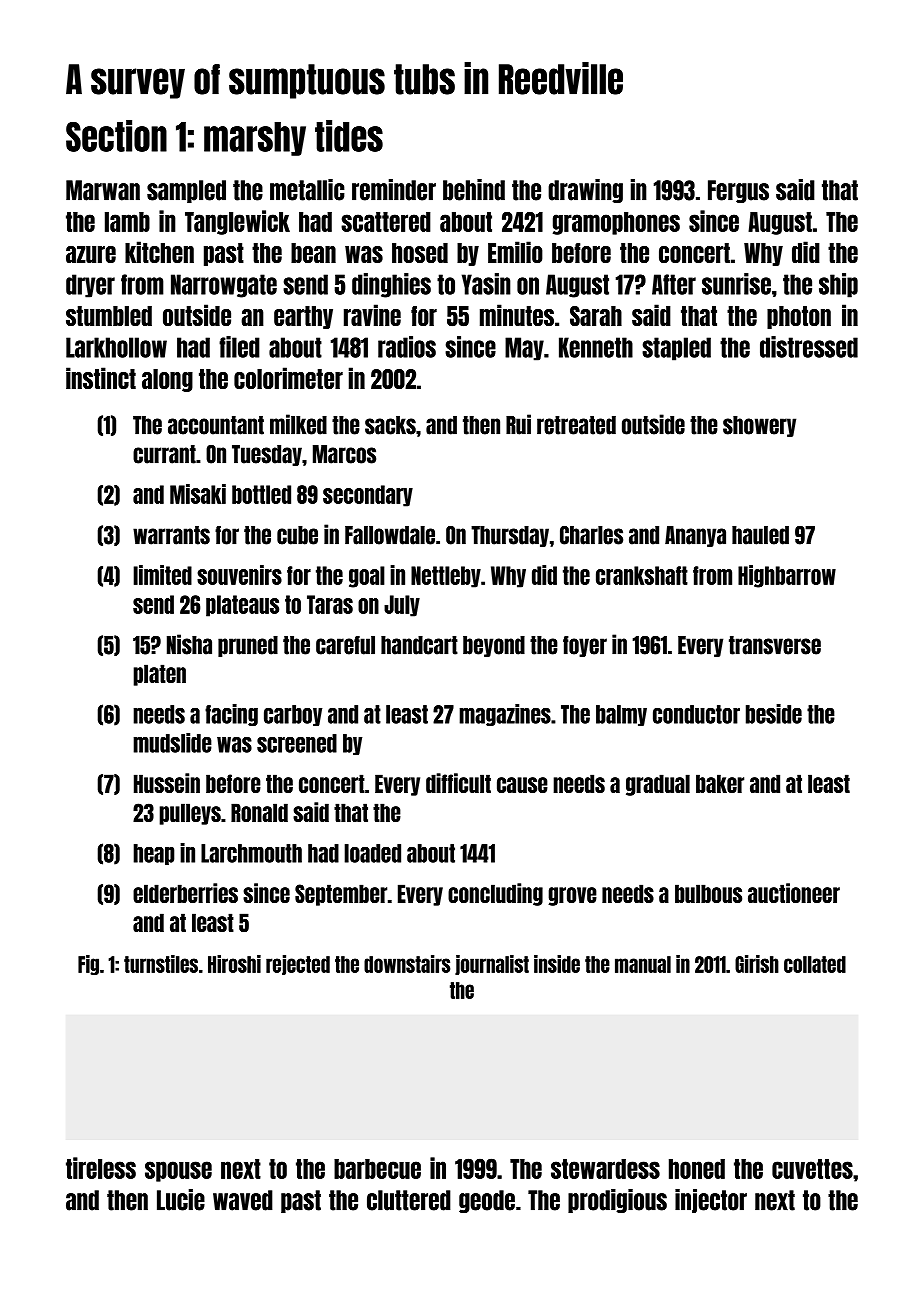  What do you see at coordinates (738, 191) in the page?
I see `Fergus` at bounding box center [738, 191].
